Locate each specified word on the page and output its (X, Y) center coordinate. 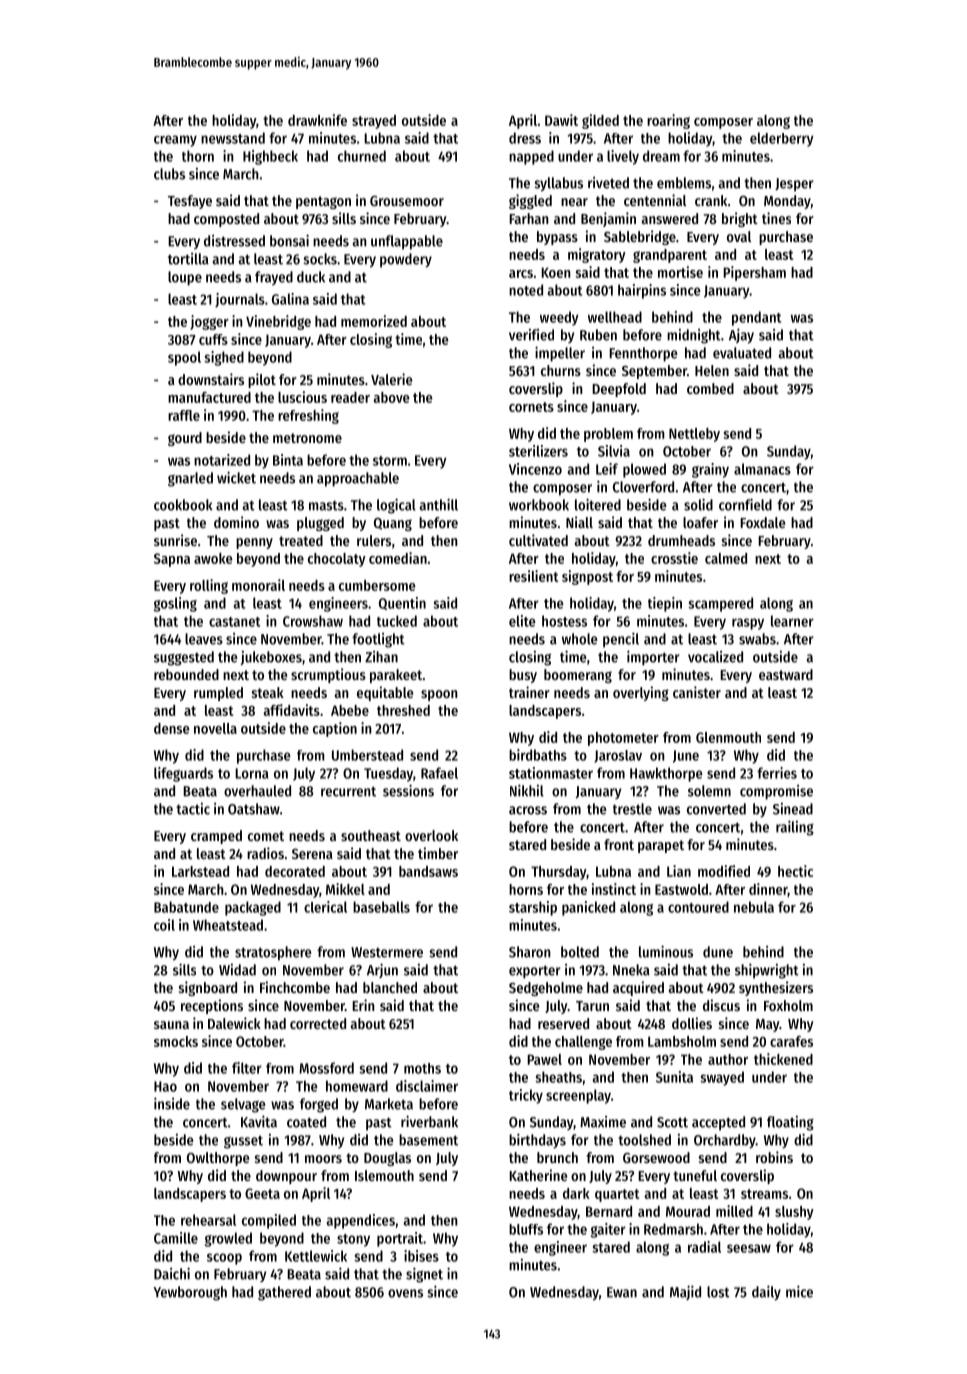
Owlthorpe (218, 1159)
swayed (722, 1078)
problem (608, 435)
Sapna (172, 560)
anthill (439, 504)
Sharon (530, 952)
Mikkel (345, 889)
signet (424, 1275)
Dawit (561, 120)
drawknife (317, 120)
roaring (668, 121)
